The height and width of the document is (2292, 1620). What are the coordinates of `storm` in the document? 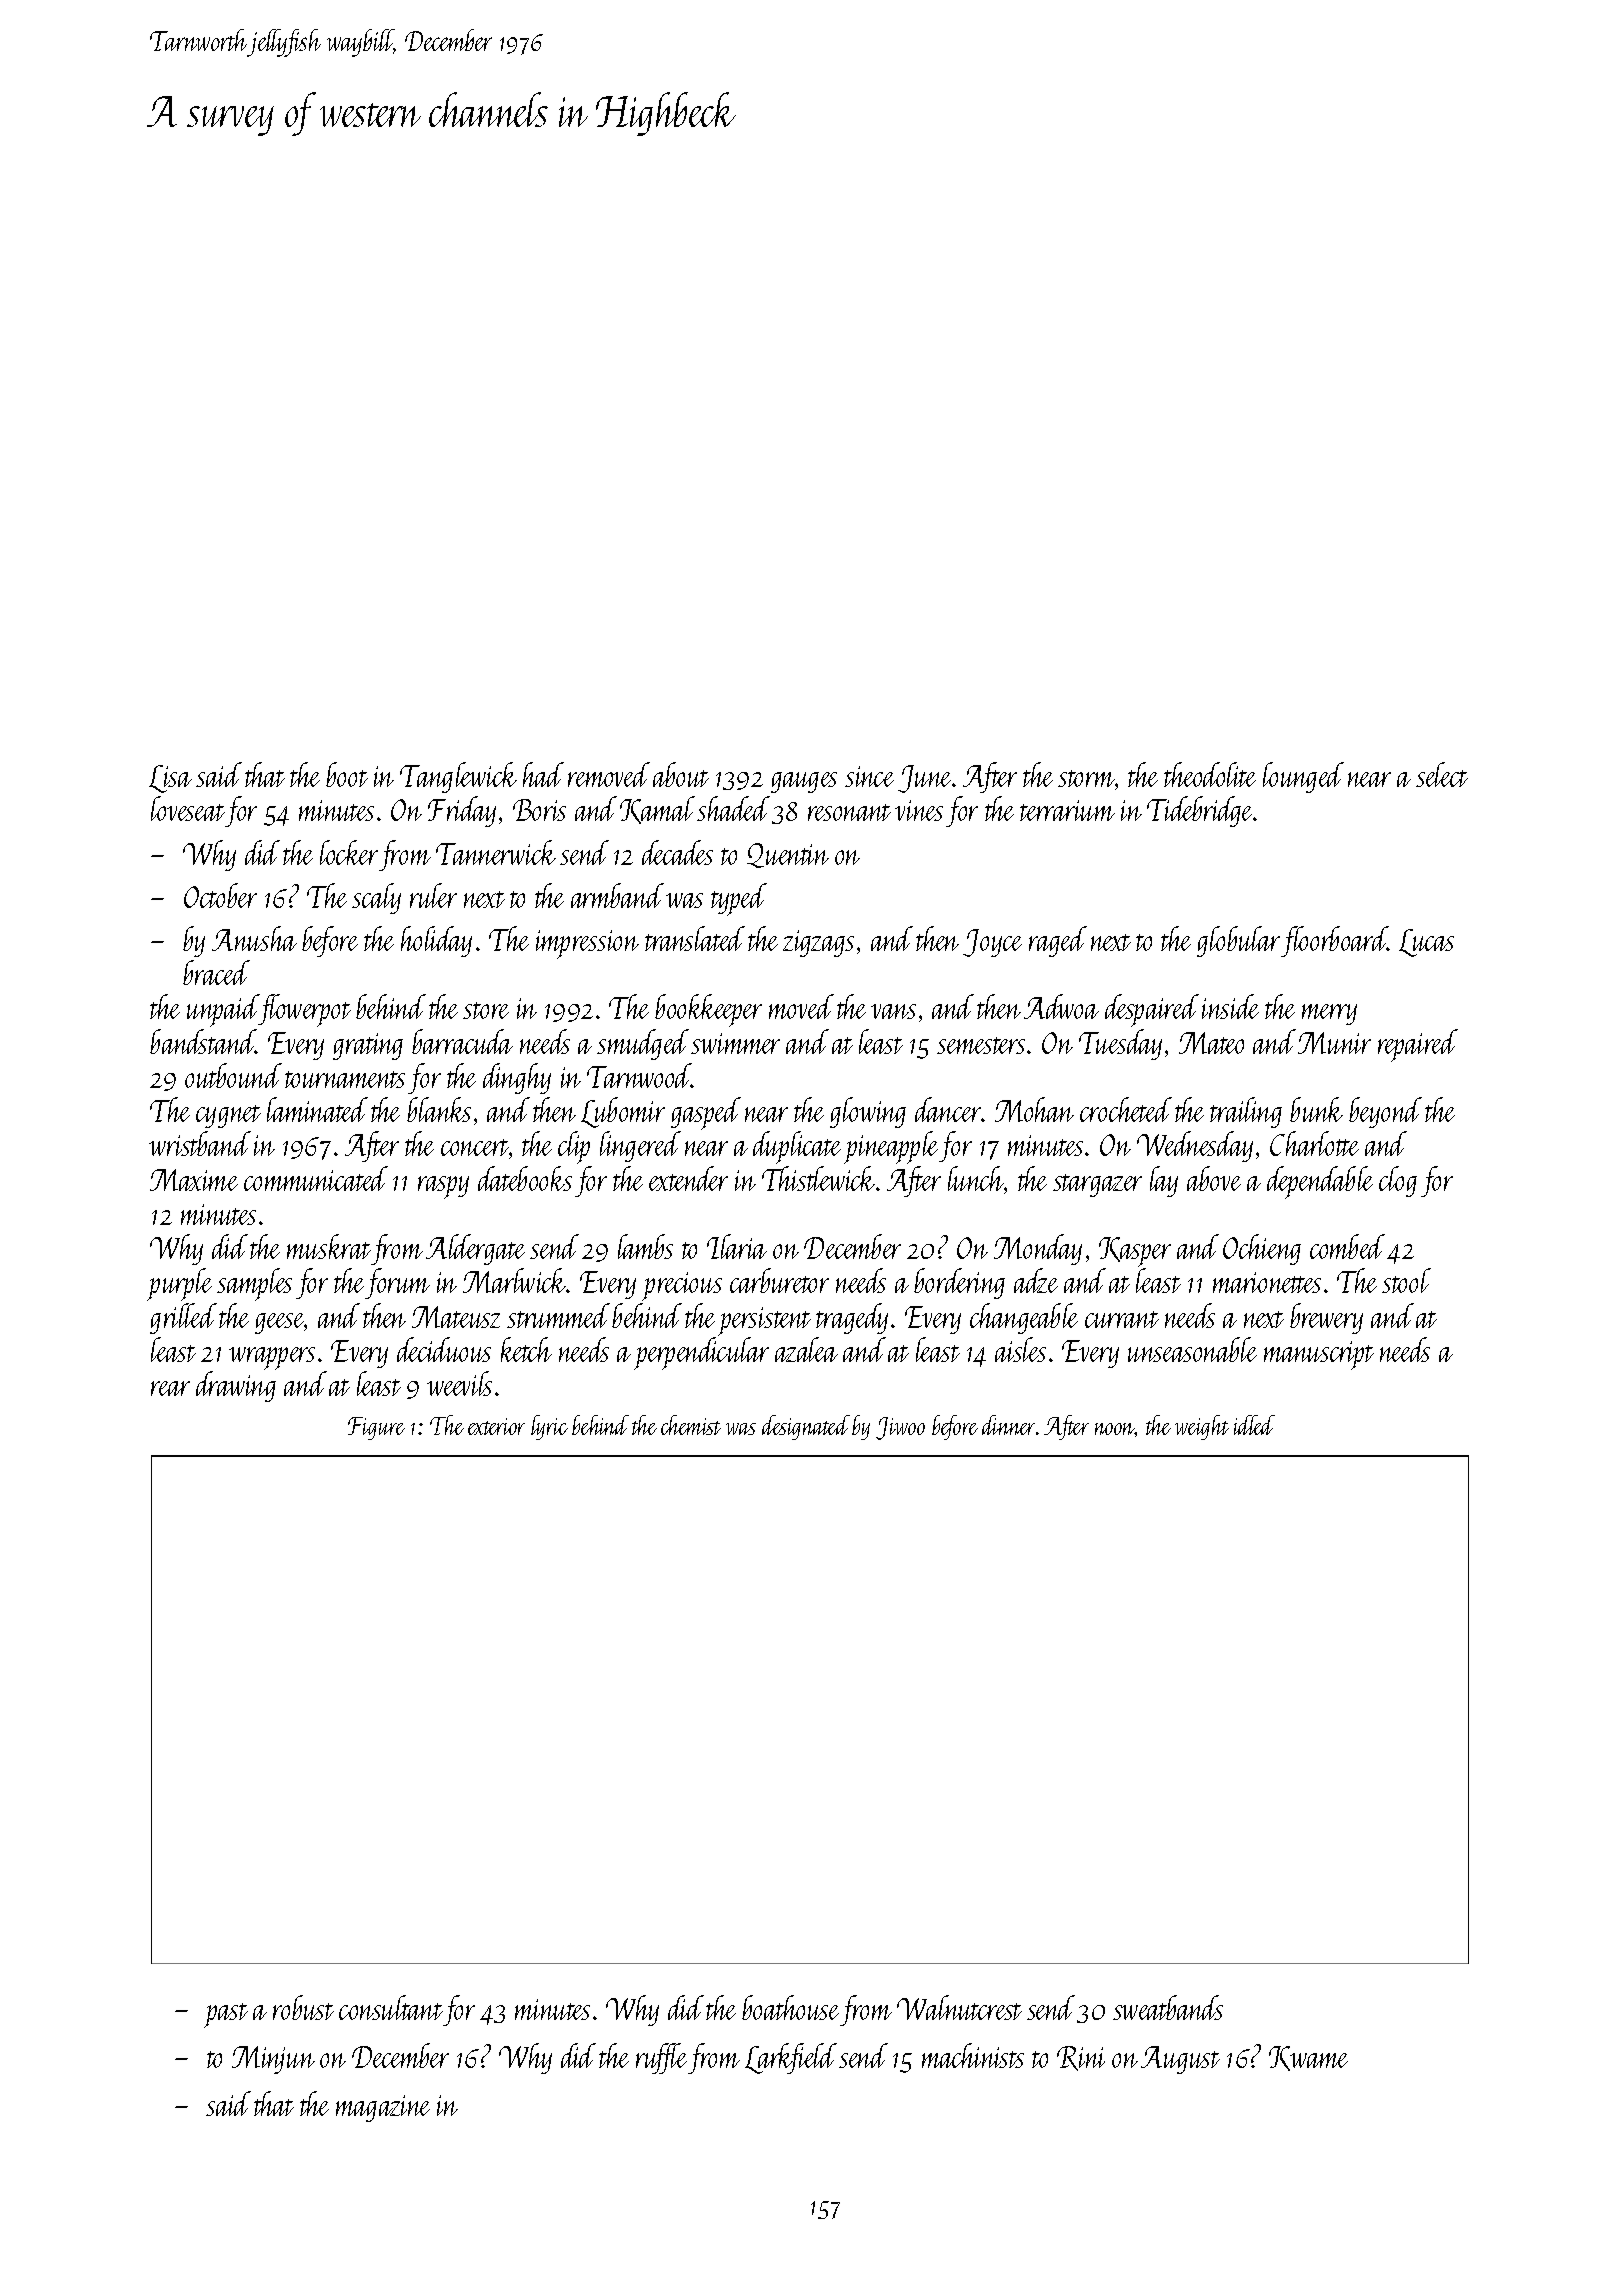 It's located at (1086, 778).
